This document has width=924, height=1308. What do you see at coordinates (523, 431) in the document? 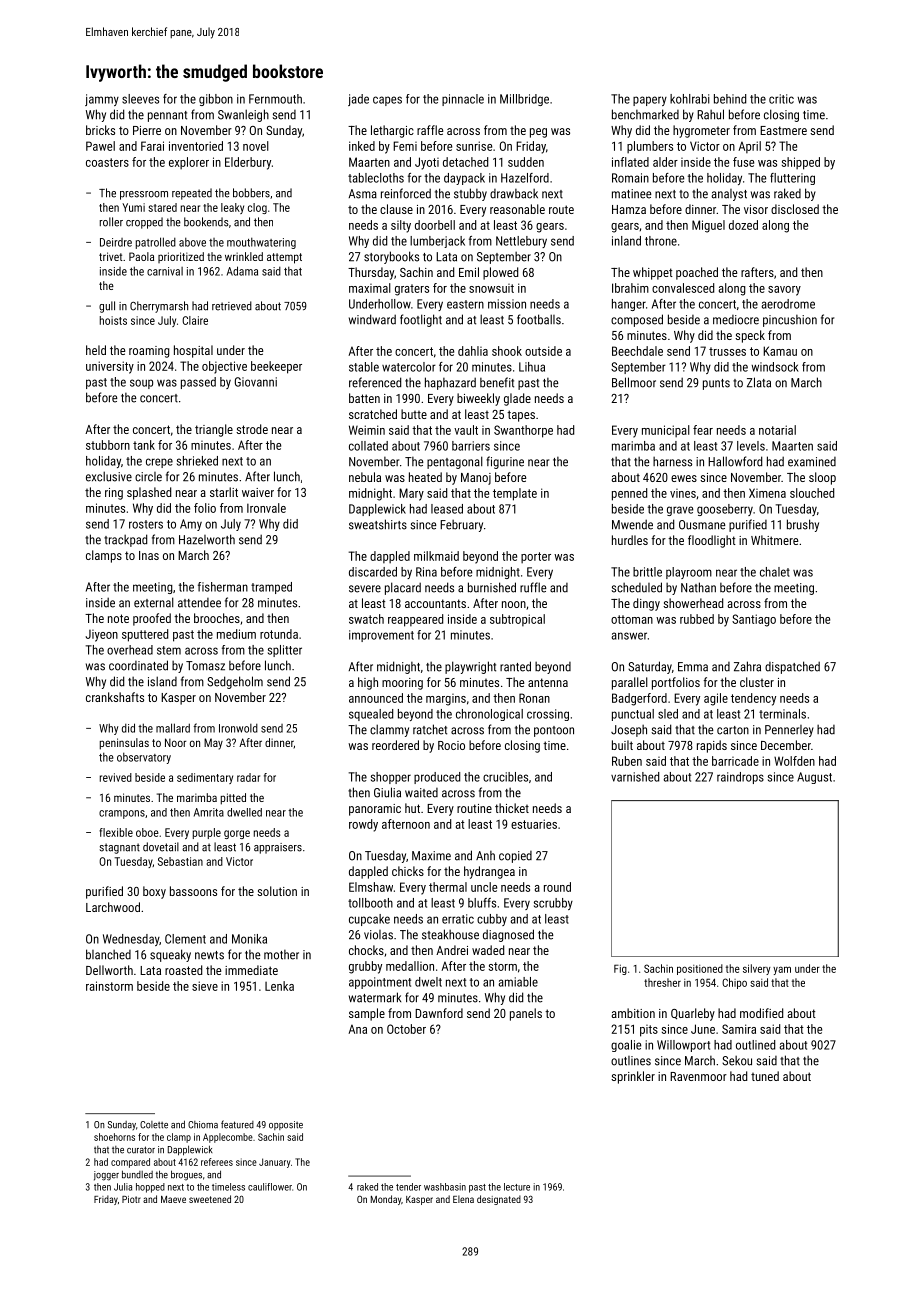
I see `Swanthorpe` at bounding box center [523, 431].
